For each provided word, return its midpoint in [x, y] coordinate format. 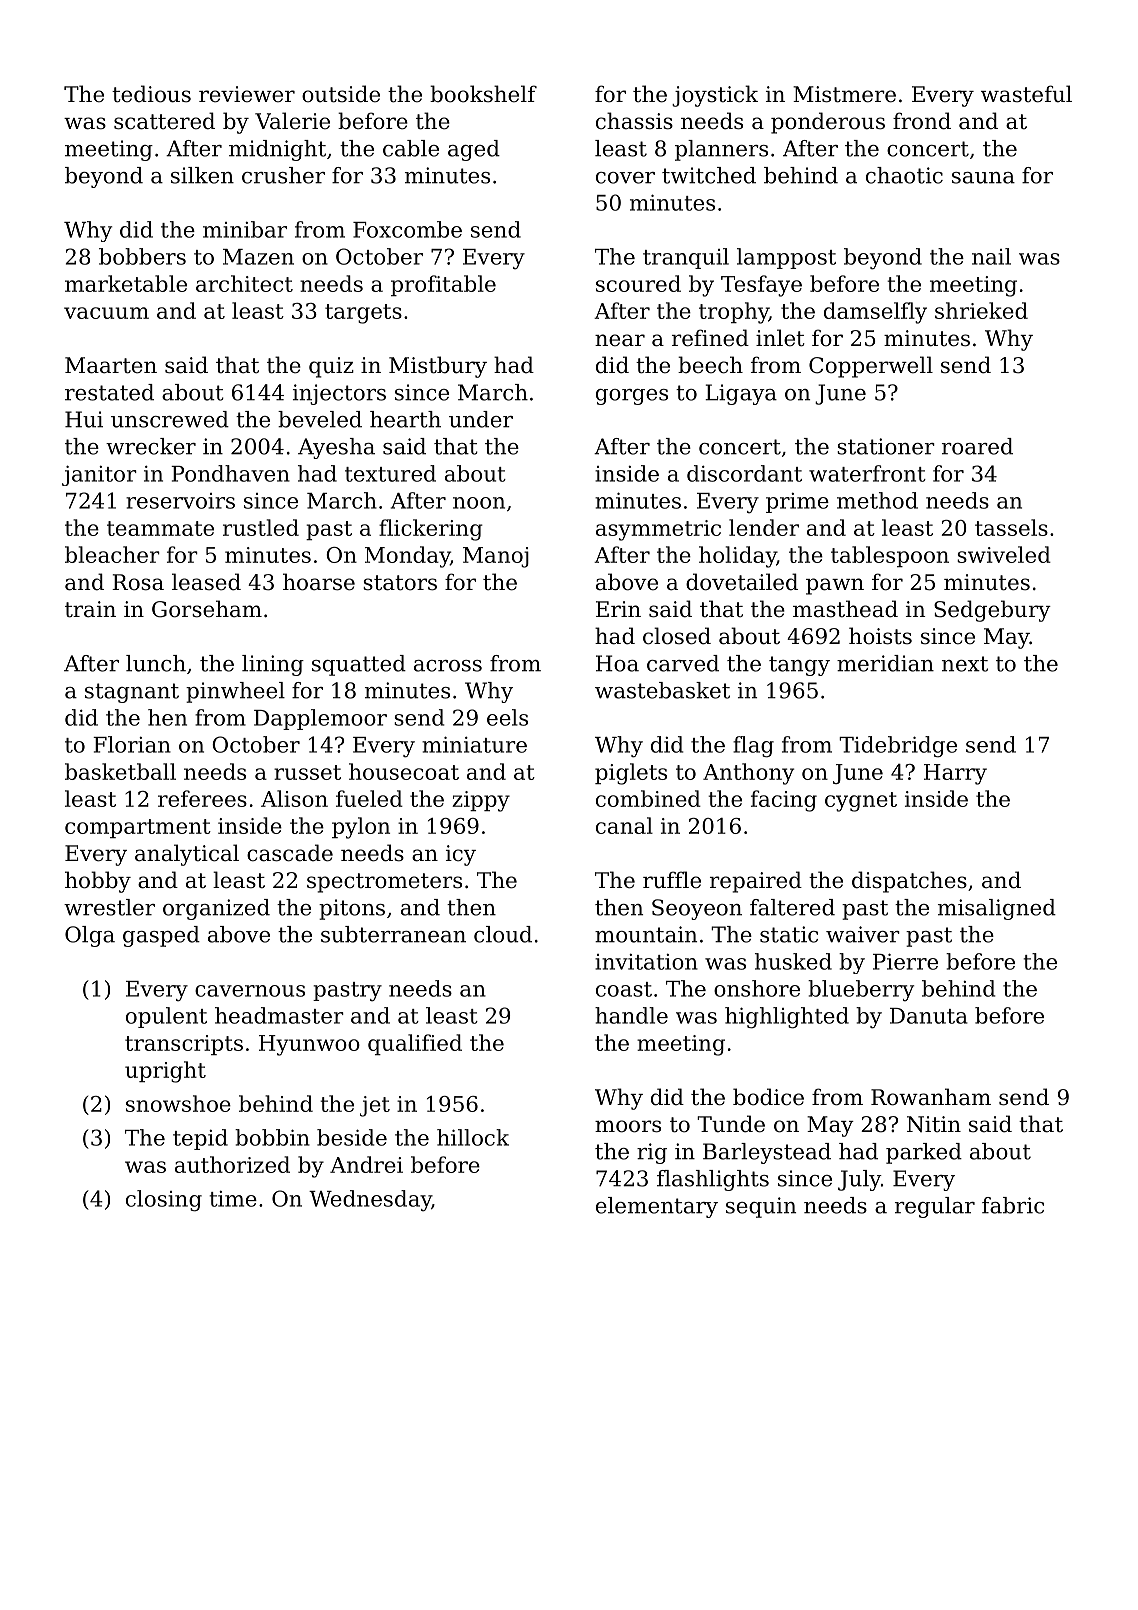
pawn [835, 586]
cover [625, 178]
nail [991, 256]
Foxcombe [407, 229]
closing [164, 1201]
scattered [164, 121]
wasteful [1026, 94]
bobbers [142, 256]
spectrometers [384, 883]
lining [273, 665]
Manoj [496, 557]
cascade [290, 853]
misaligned [997, 909]
